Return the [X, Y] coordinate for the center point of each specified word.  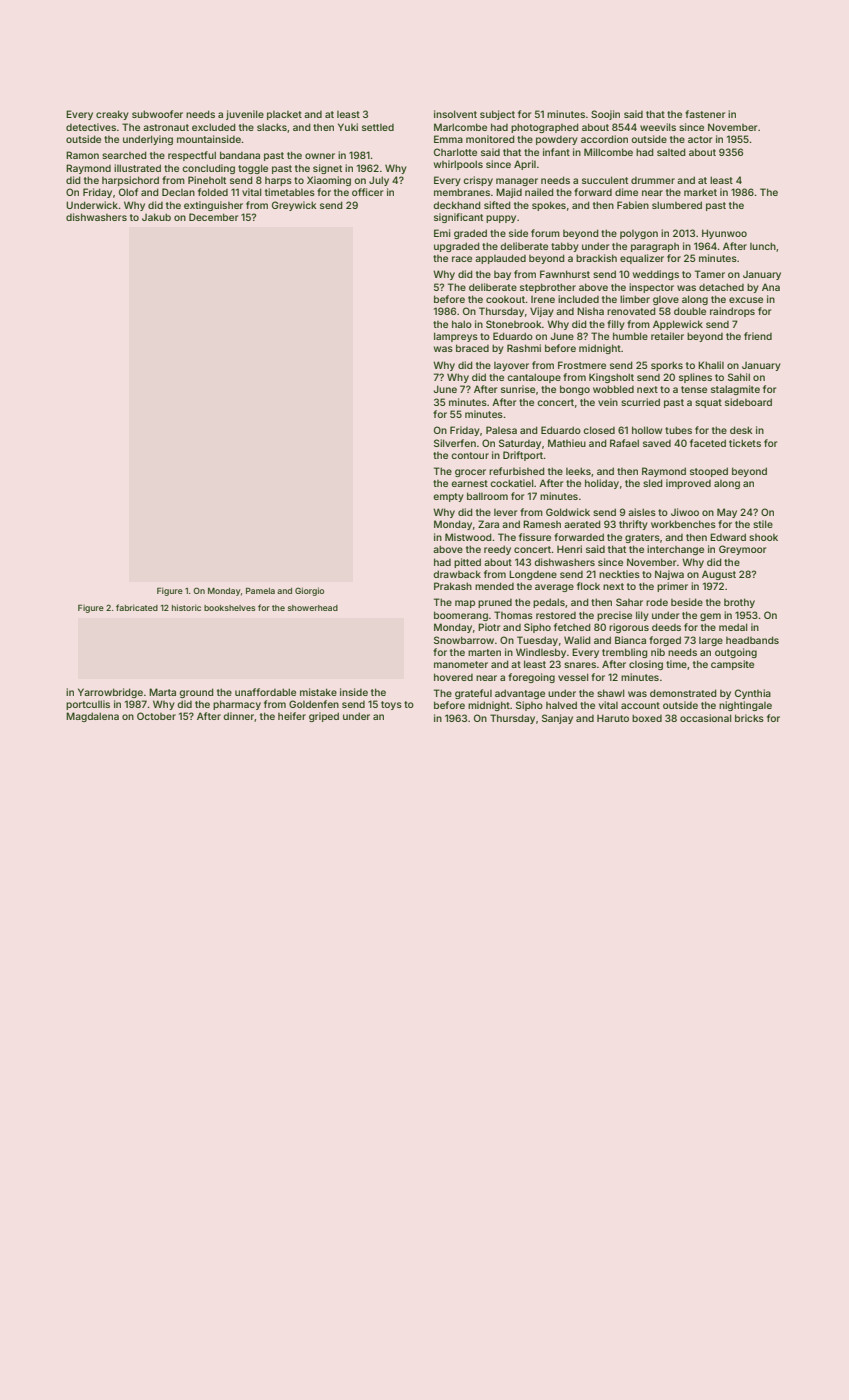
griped [324, 717]
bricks [749, 718]
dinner [238, 716]
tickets [745, 443]
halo [462, 324]
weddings [656, 275]
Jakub [156, 217]
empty [448, 497]
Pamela [260, 590]
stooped [709, 472]
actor [700, 139]
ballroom [487, 496]
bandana [240, 155]
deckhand [457, 205]
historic [186, 607]
